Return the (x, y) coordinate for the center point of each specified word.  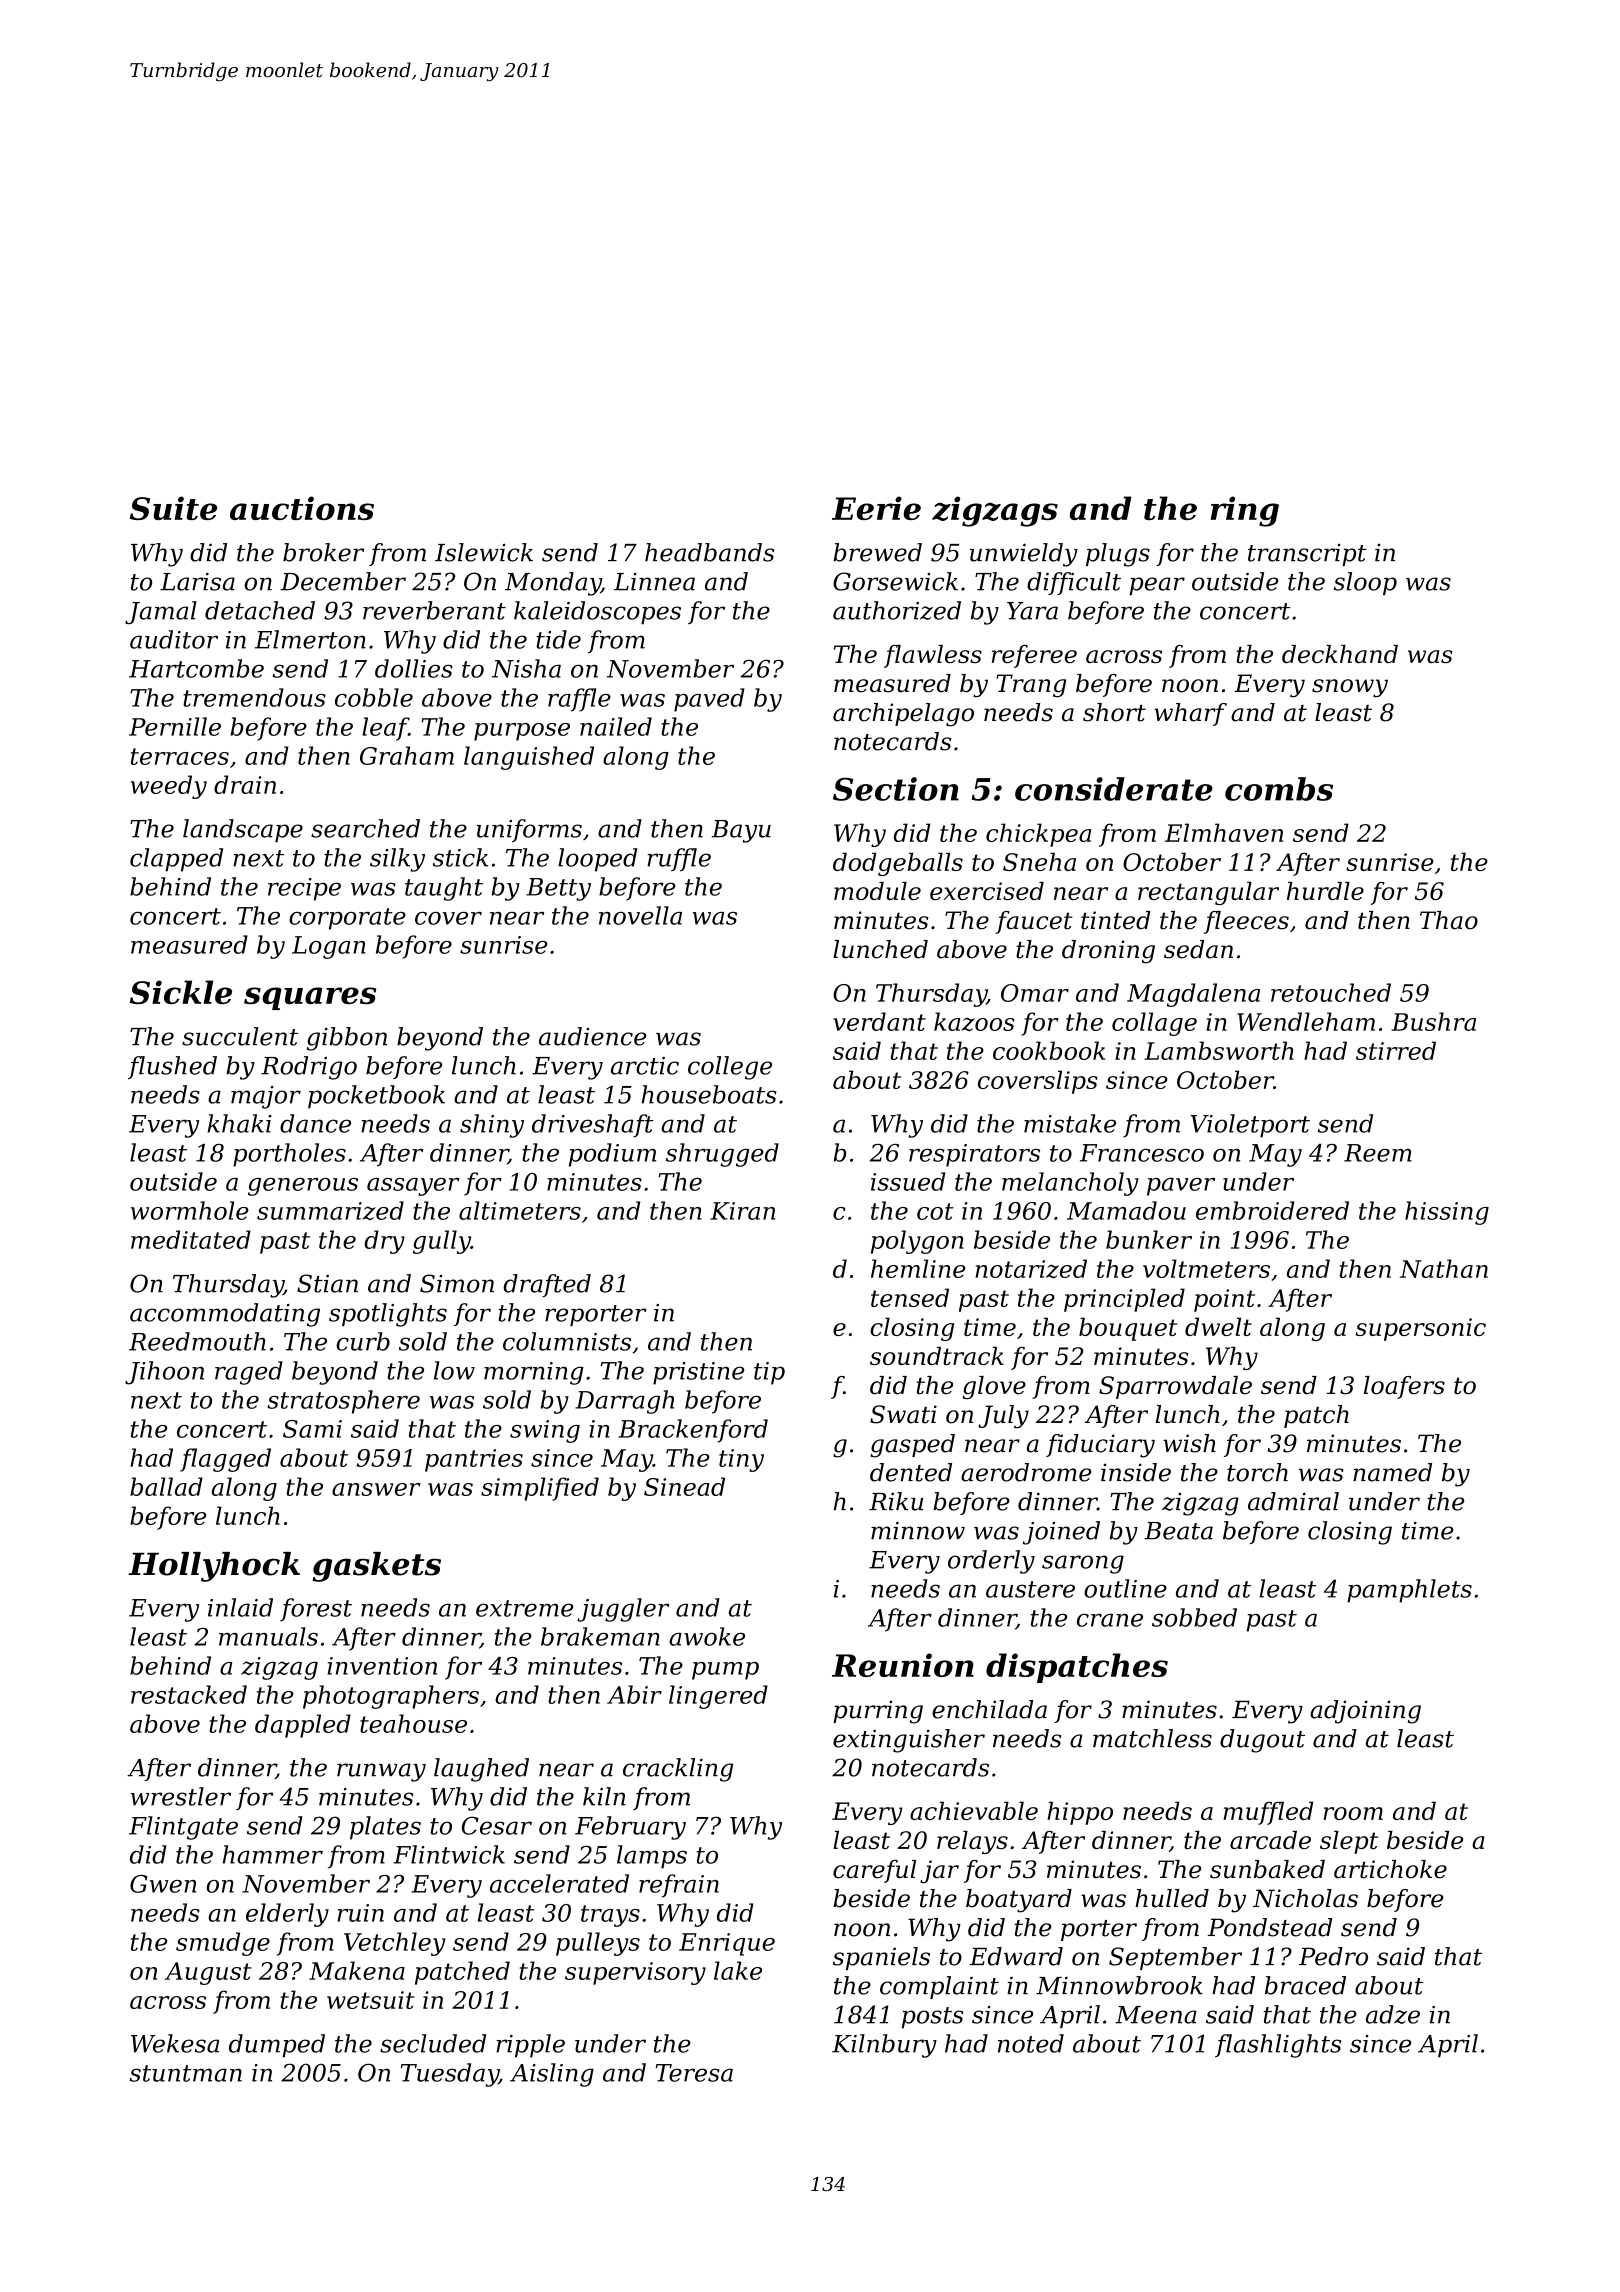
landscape (243, 830)
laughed (481, 1770)
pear (1157, 586)
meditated (191, 1239)
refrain (679, 1886)
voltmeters (1206, 1268)
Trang (1031, 686)
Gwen (163, 1884)
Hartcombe (196, 668)
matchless (1152, 1738)
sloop (1365, 583)
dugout (1262, 1741)
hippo (1080, 1813)
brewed (877, 552)
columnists (567, 1341)
